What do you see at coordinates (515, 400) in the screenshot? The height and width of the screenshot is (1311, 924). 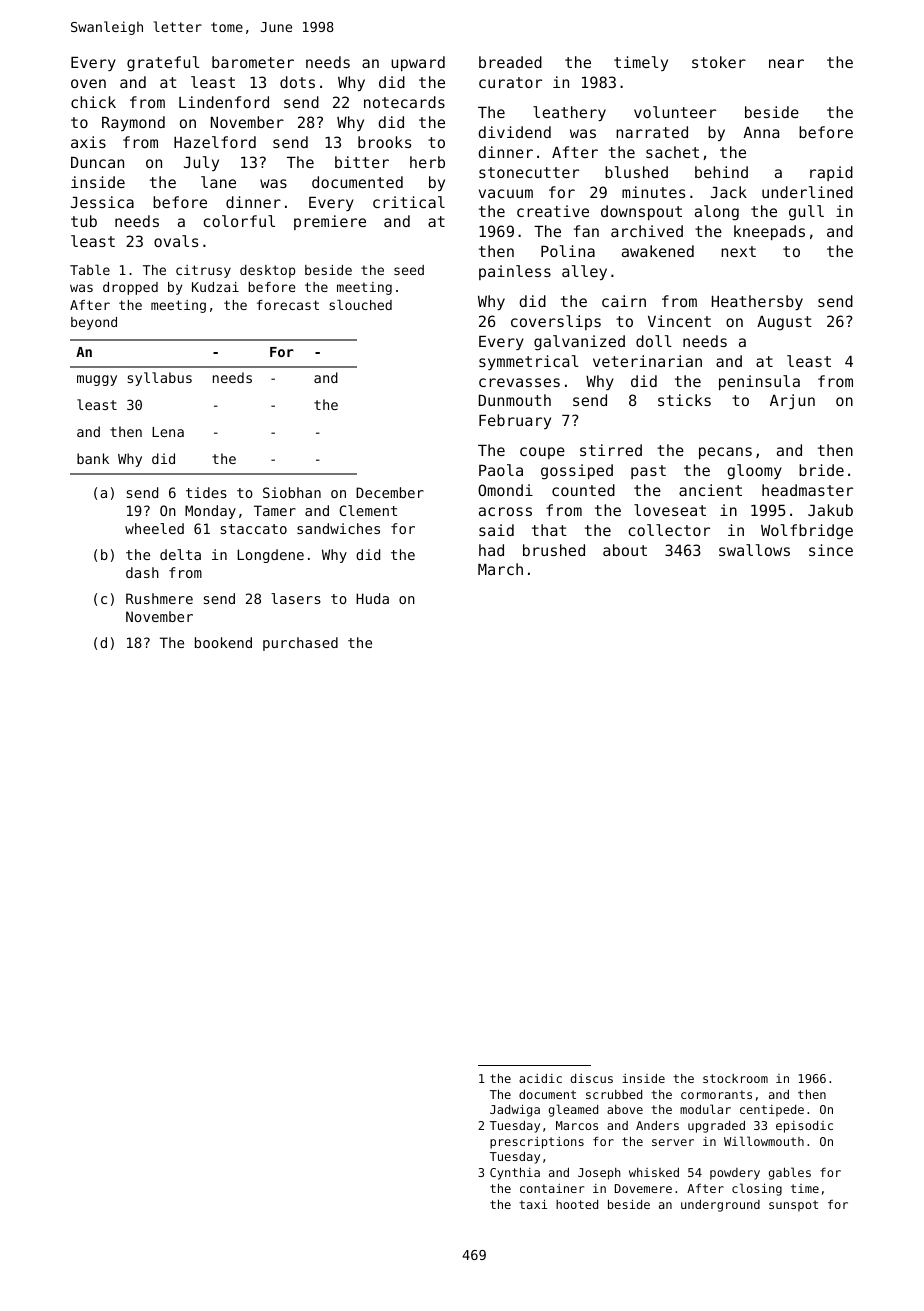 I see `Dunmouth` at bounding box center [515, 400].
